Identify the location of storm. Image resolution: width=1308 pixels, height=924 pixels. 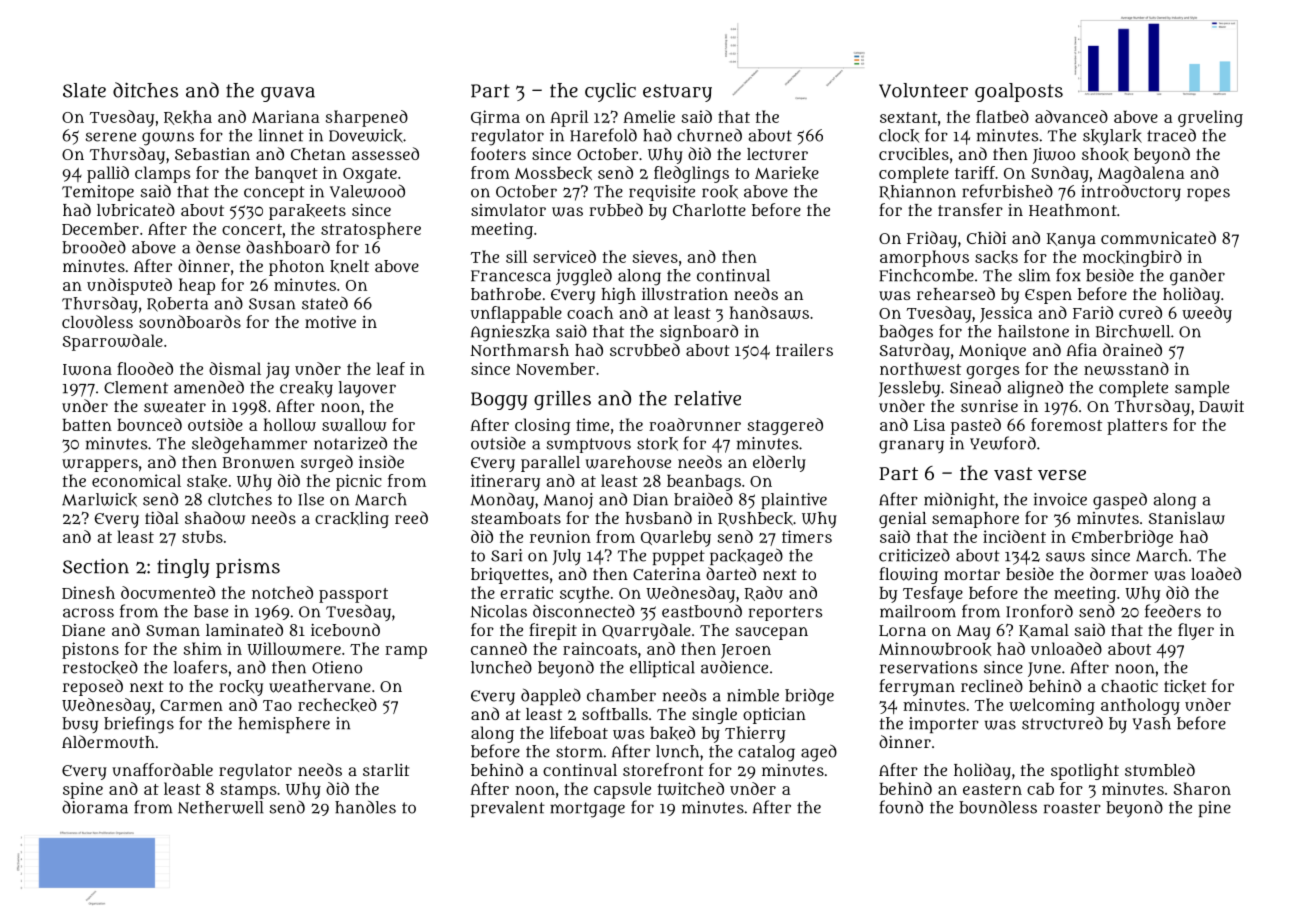
(579, 752).
